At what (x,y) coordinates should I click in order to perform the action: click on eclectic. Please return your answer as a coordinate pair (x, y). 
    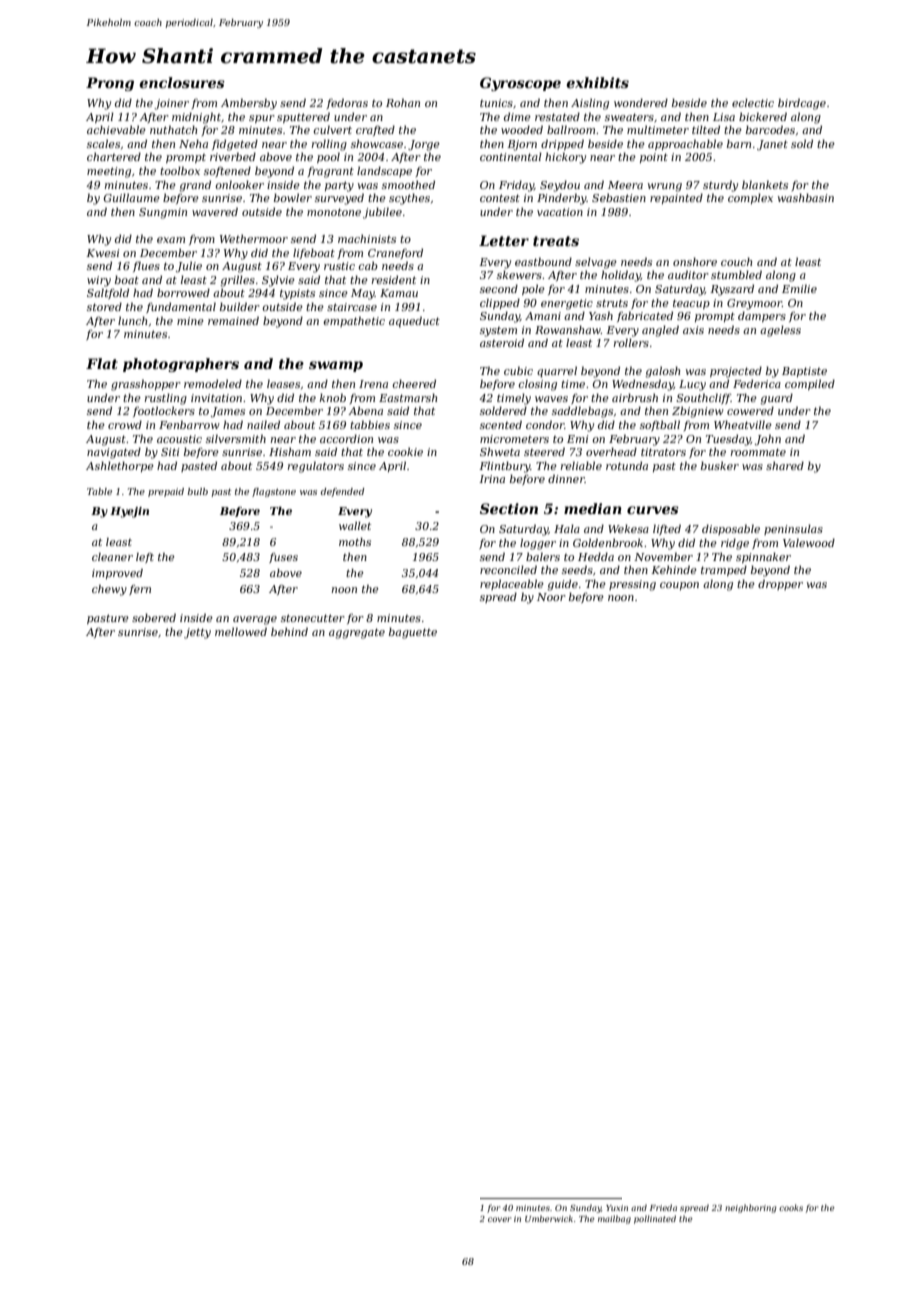
    Looking at the image, I should click on (753, 102).
